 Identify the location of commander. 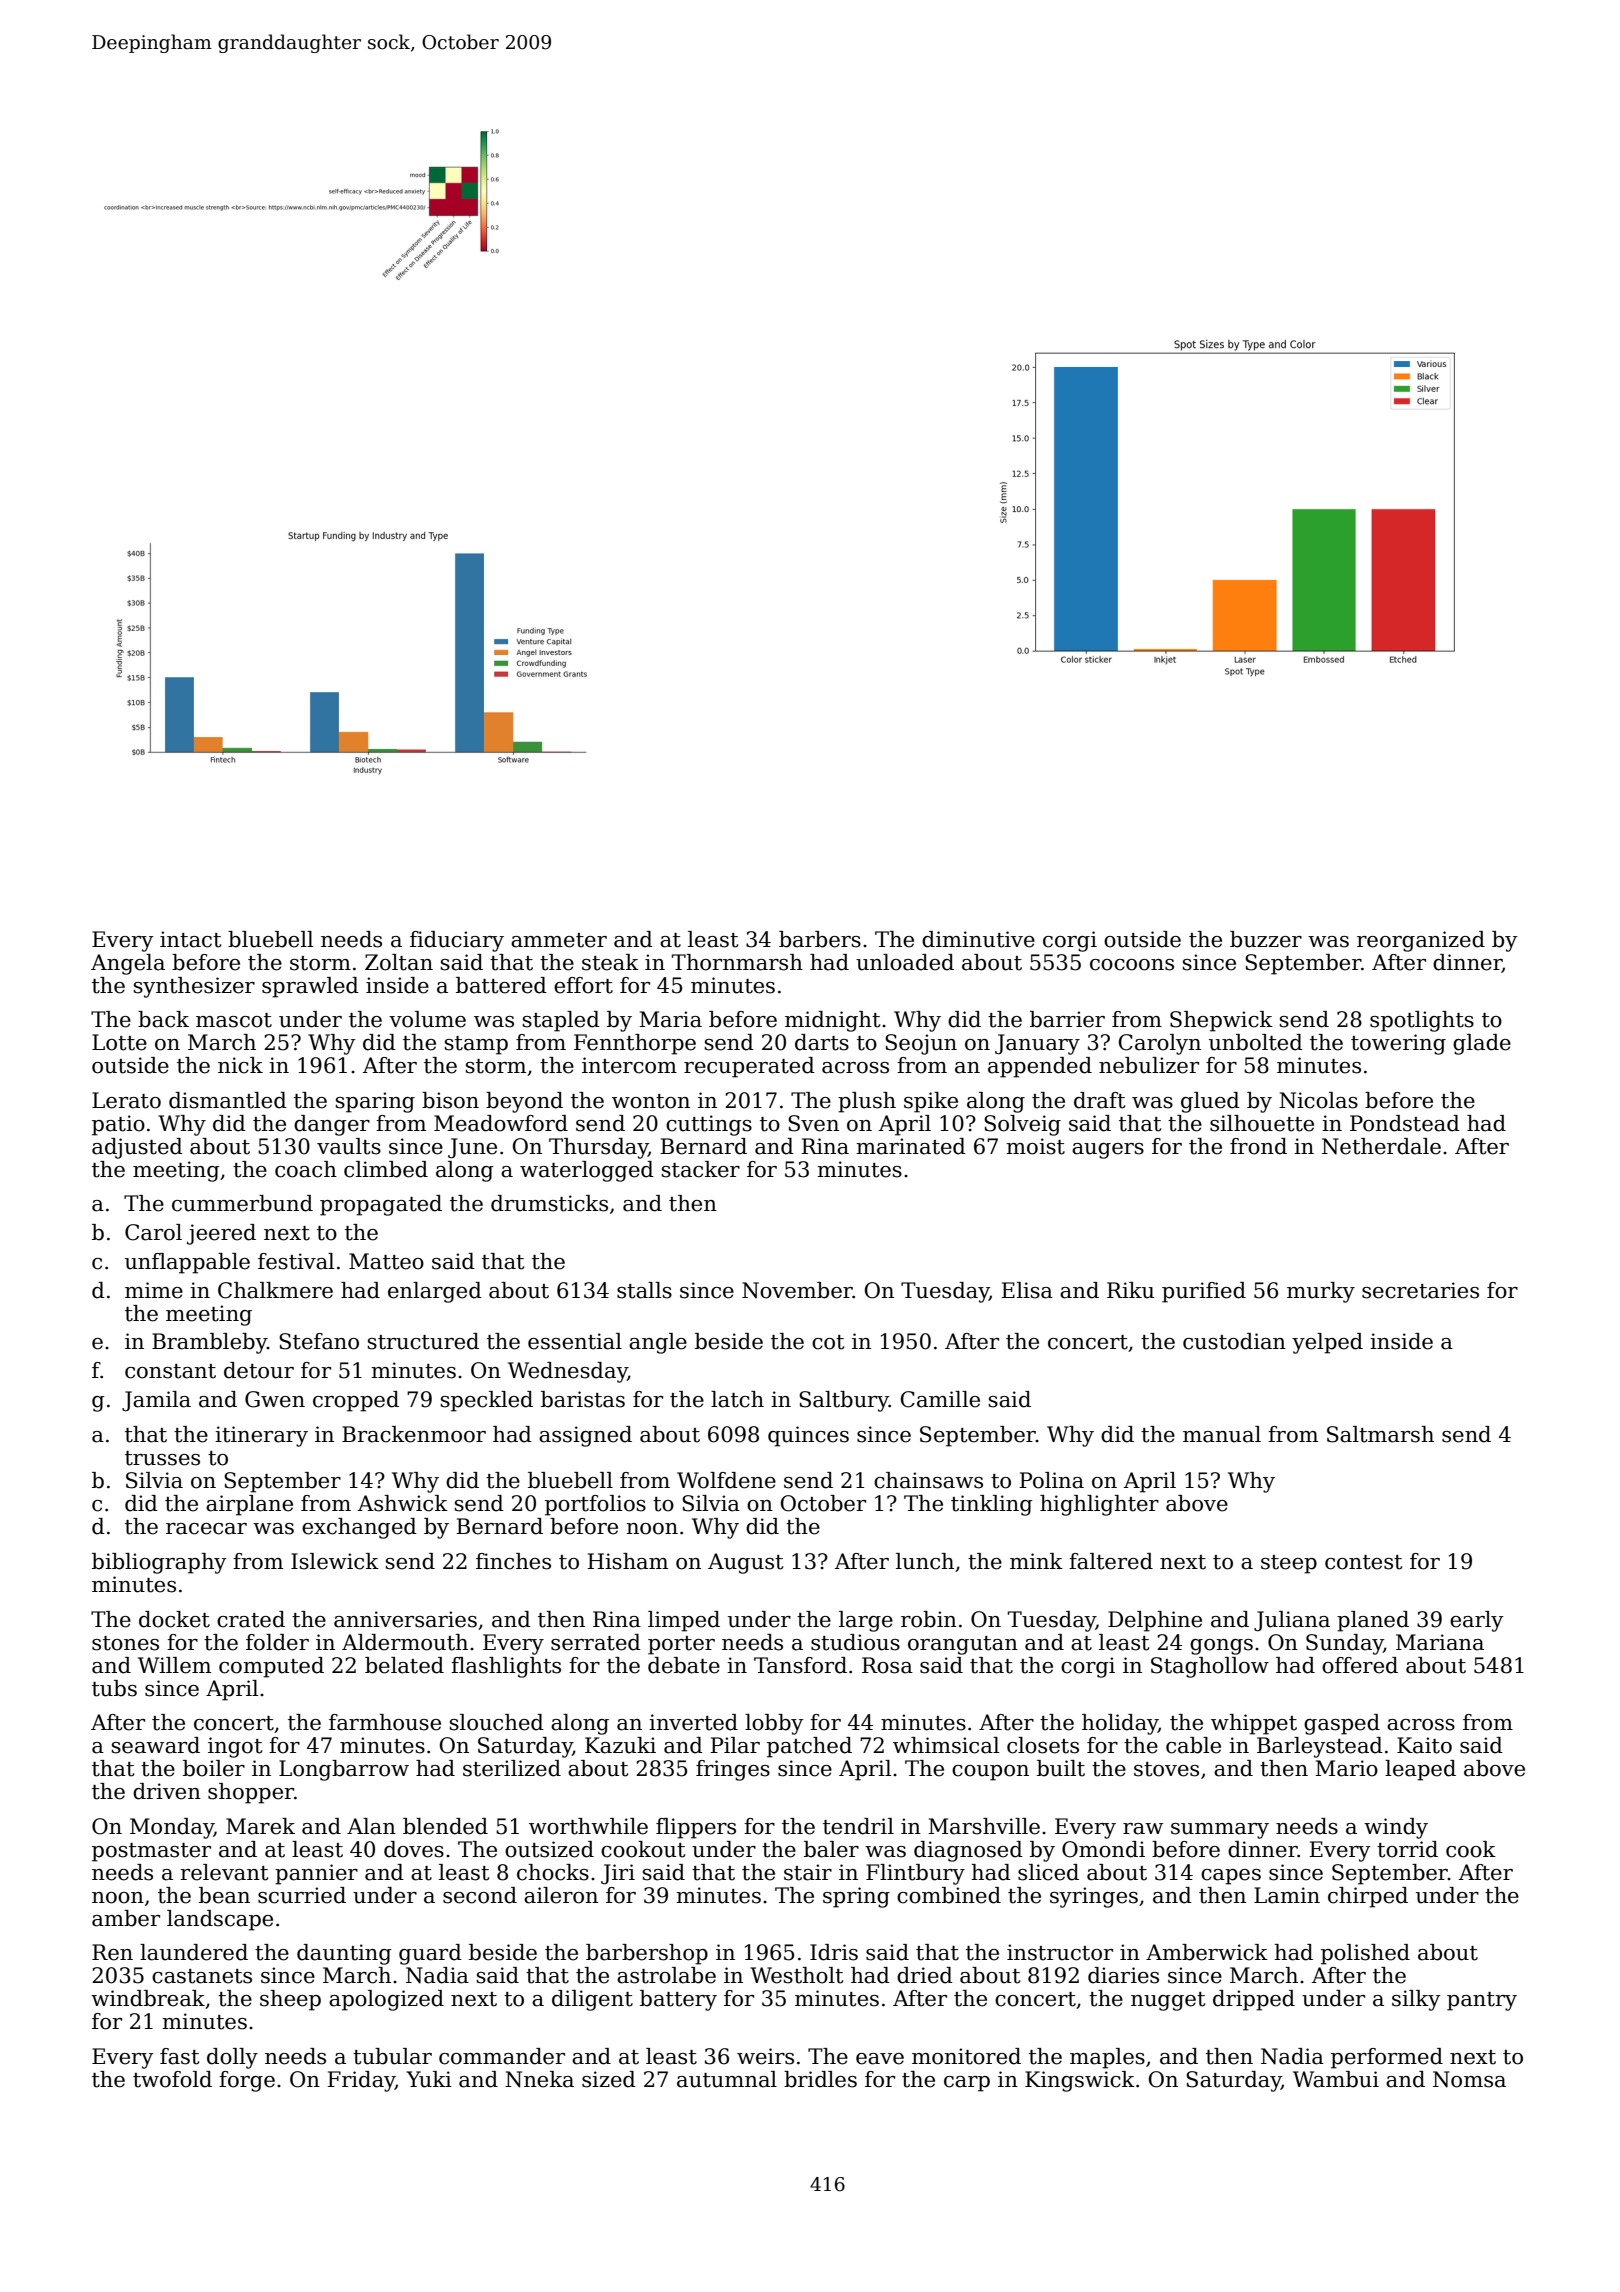
(502, 2056).
